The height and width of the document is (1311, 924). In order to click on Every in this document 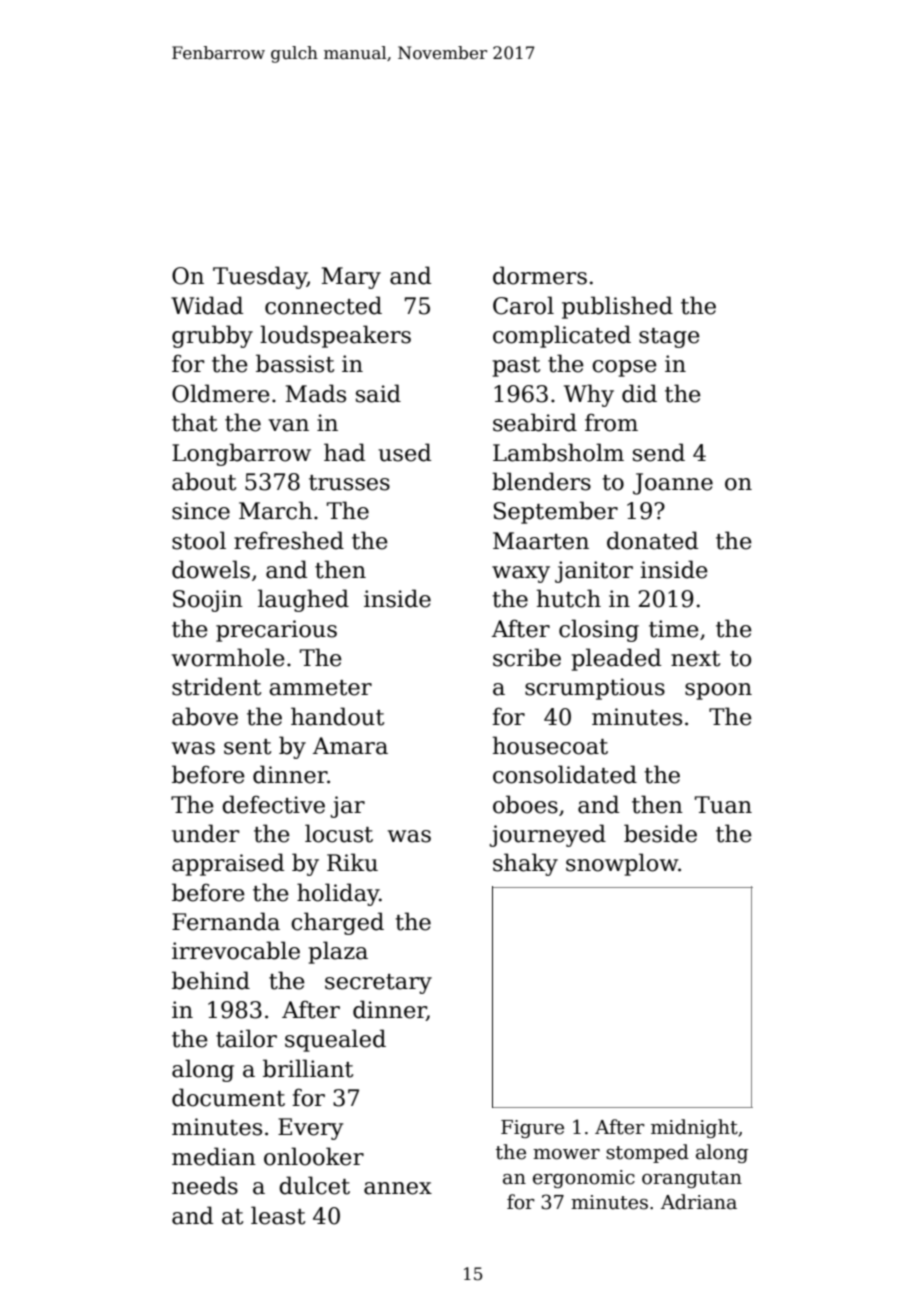, I will do `click(311, 1129)`.
